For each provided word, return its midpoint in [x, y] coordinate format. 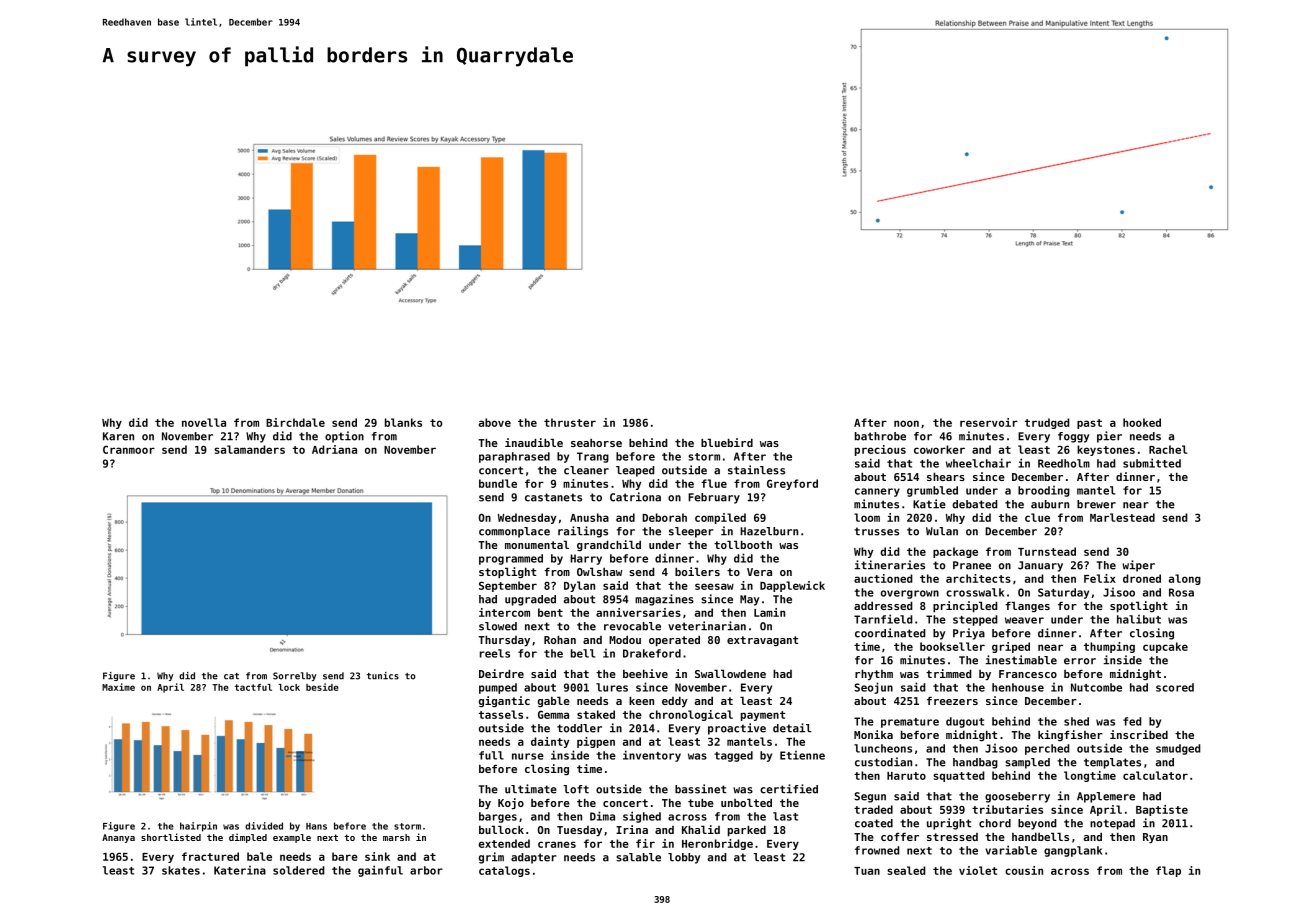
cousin [1024, 870]
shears [946, 476]
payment [763, 716]
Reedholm [1064, 463]
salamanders [249, 449]
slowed [498, 626]
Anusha [589, 517]
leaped [635, 471]
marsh [396, 837]
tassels [501, 714]
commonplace [514, 532]
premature [910, 723]
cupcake [1165, 647]
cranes [557, 844]
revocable [632, 626]
